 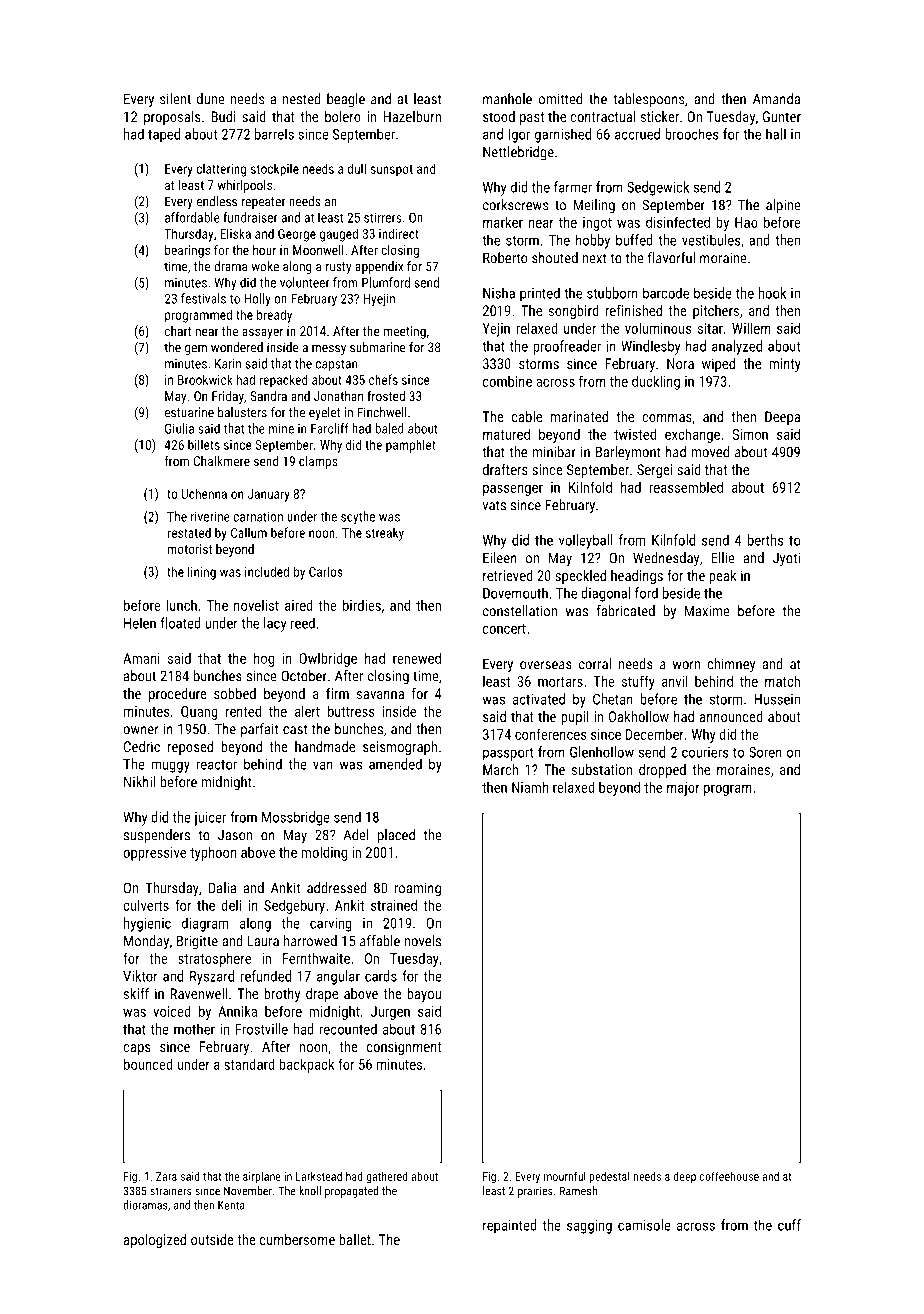 I want to click on Helen, so click(x=140, y=623).
